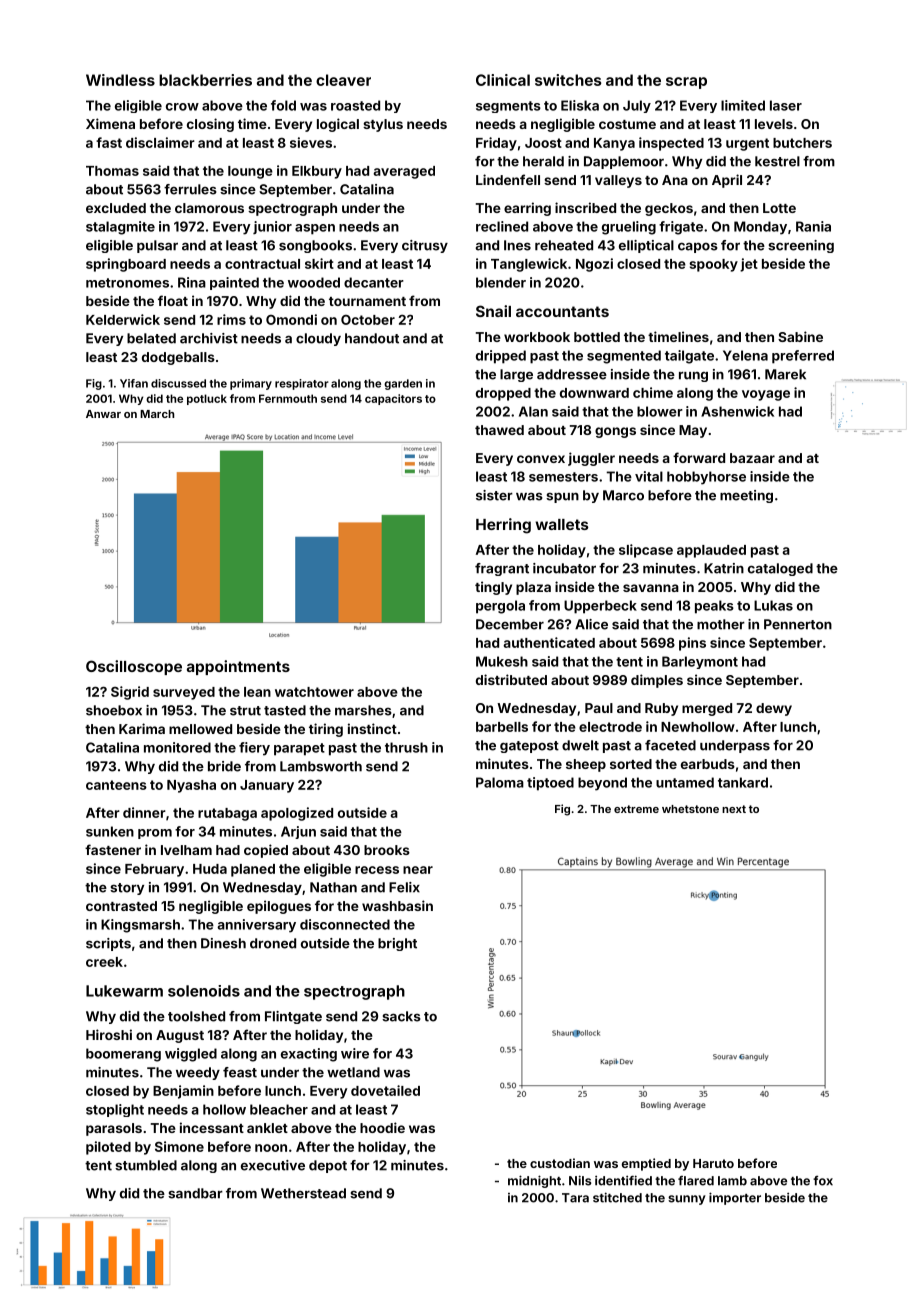 Image resolution: width=924 pixels, height=1308 pixels. Describe the element at coordinates (669, 209) in the image. I see `geckos` at that location.
